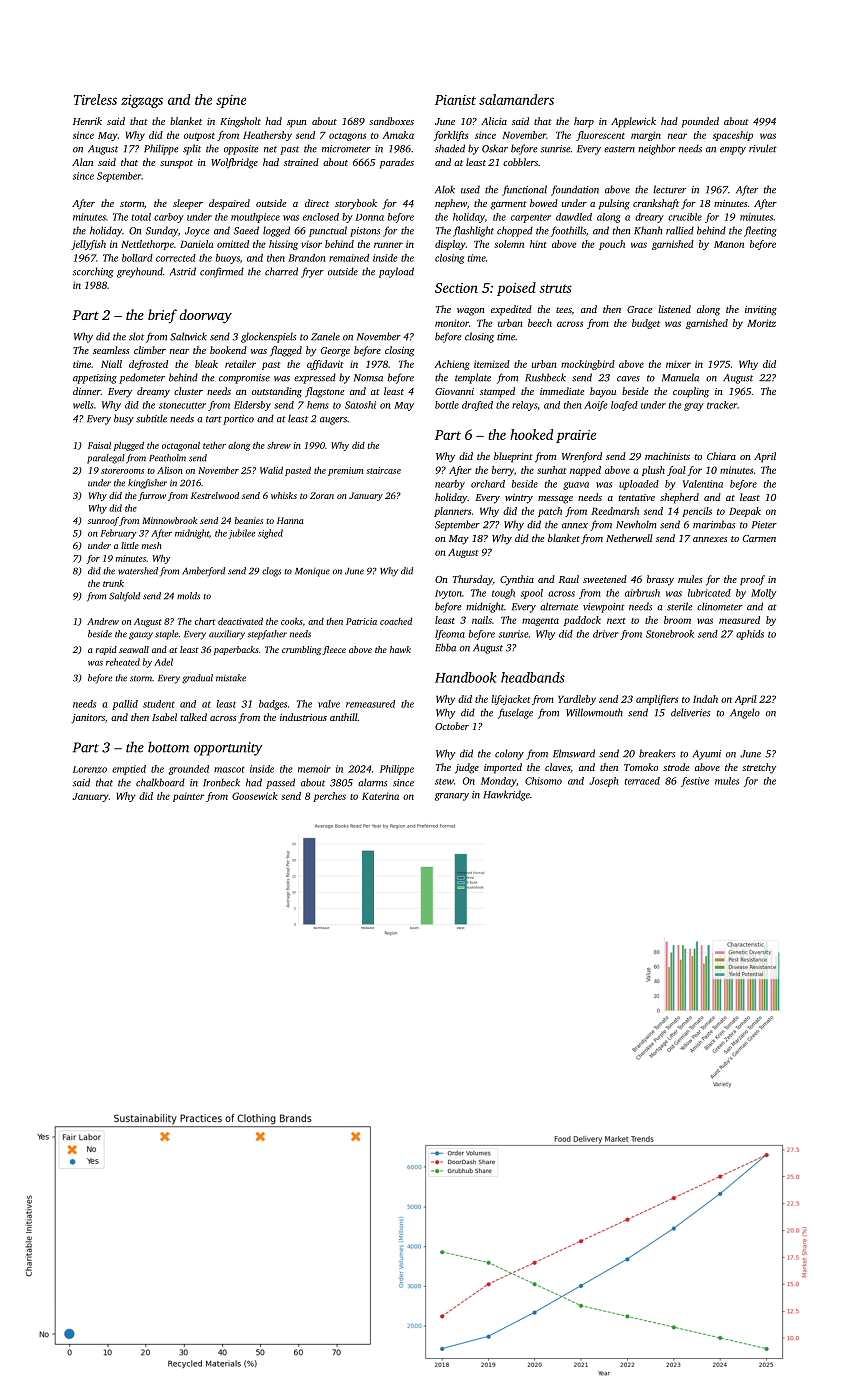  I want to click on seamless, so click(111, 350).
